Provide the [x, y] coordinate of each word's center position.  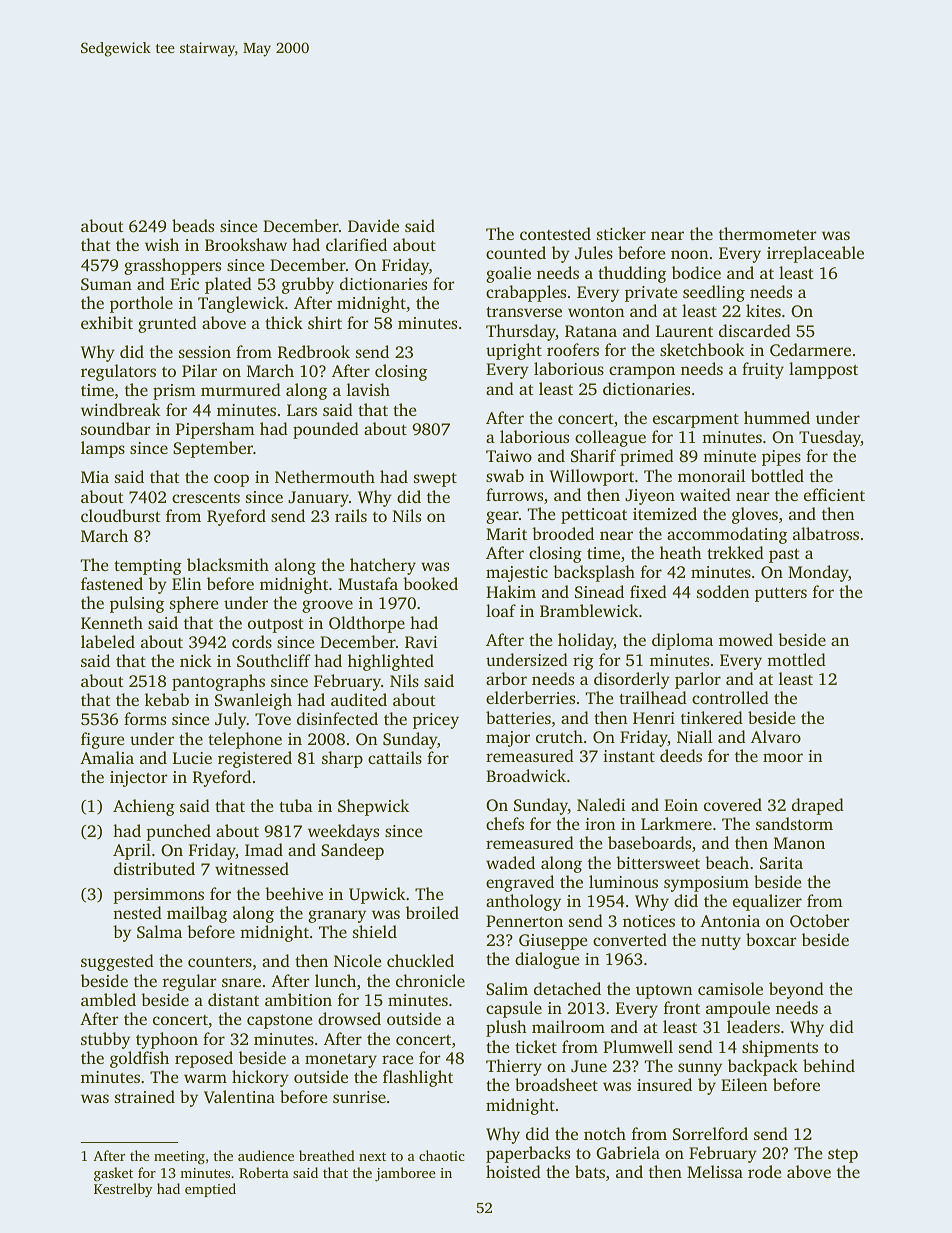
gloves [755, 515]
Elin [186, 583]
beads [193, 225]
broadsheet [556, 1084]
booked [430, 583]
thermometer [768, 233]
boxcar [771, 939]
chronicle [430, 980]
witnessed [252, 868]
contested [555, 233]
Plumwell [638, 1046]
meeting [179, 1158]
